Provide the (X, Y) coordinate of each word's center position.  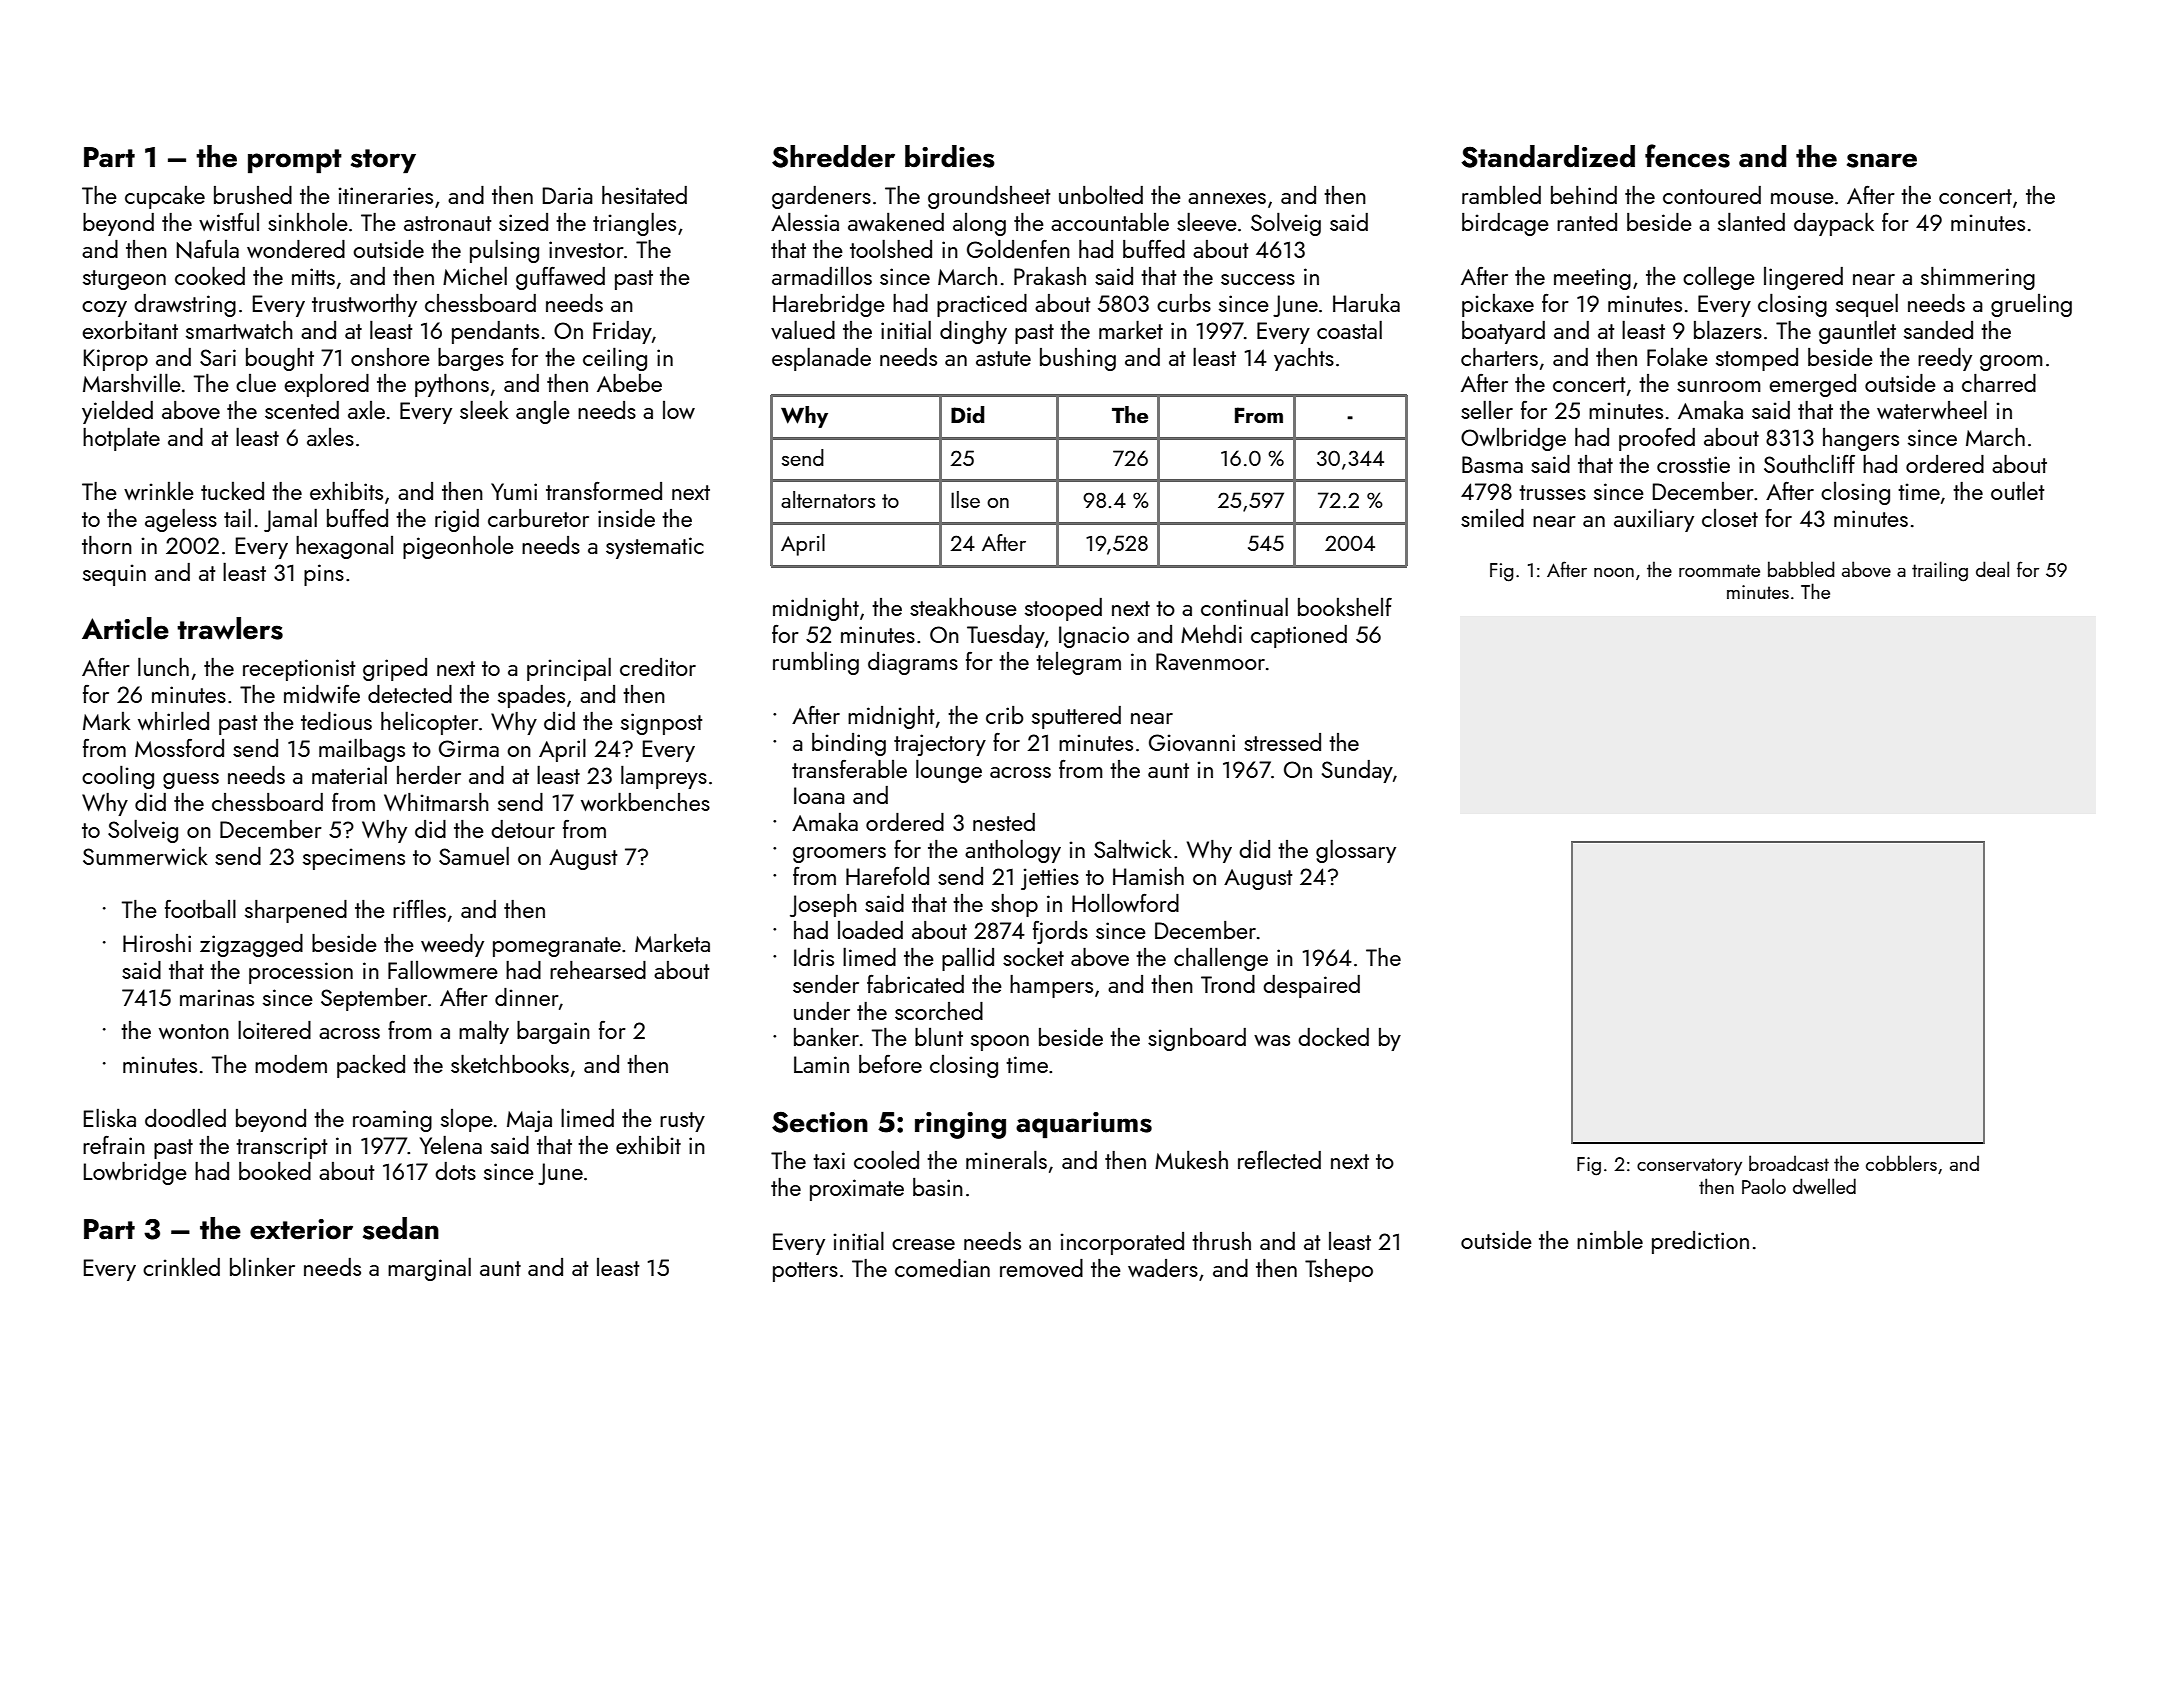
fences (1687, 156)
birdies (950, 156)
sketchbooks (510, 1063)
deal (1992, 569)
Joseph (823, 905)
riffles (419, 909)
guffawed (560, 278)
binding (849, 744)
